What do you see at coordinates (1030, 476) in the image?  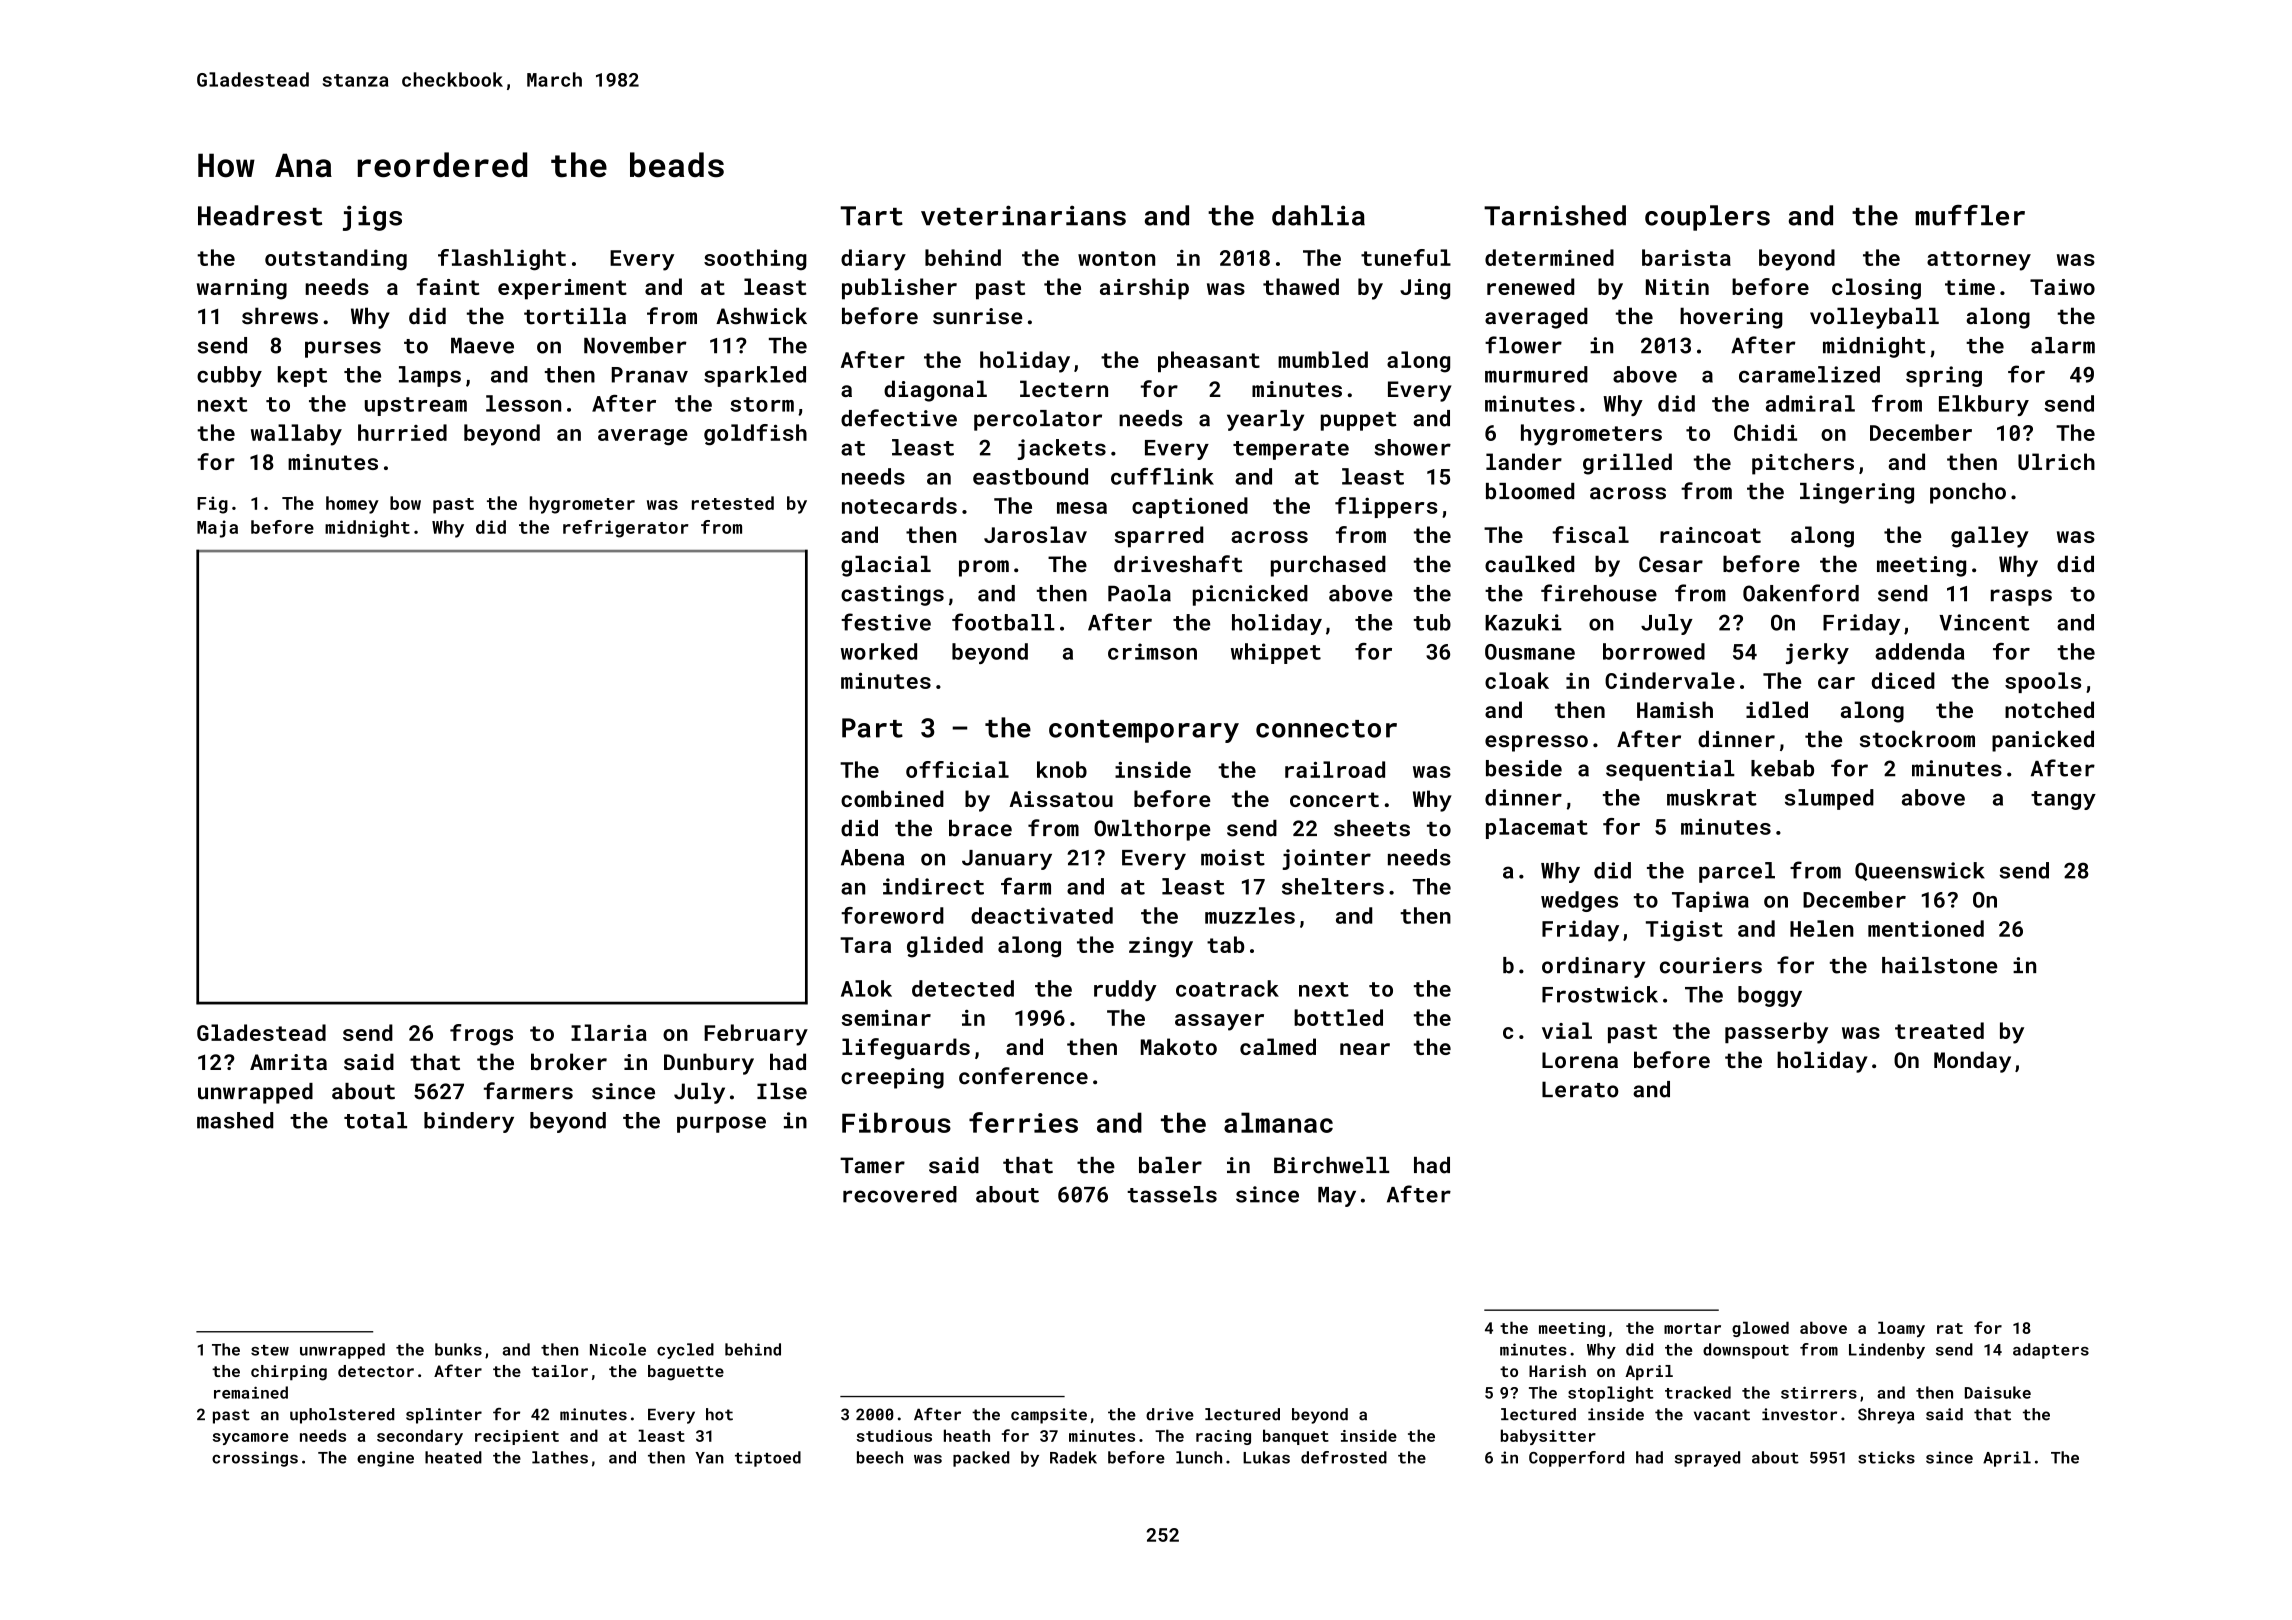 I see `eastbound` at bounding box center [1030, 476].
